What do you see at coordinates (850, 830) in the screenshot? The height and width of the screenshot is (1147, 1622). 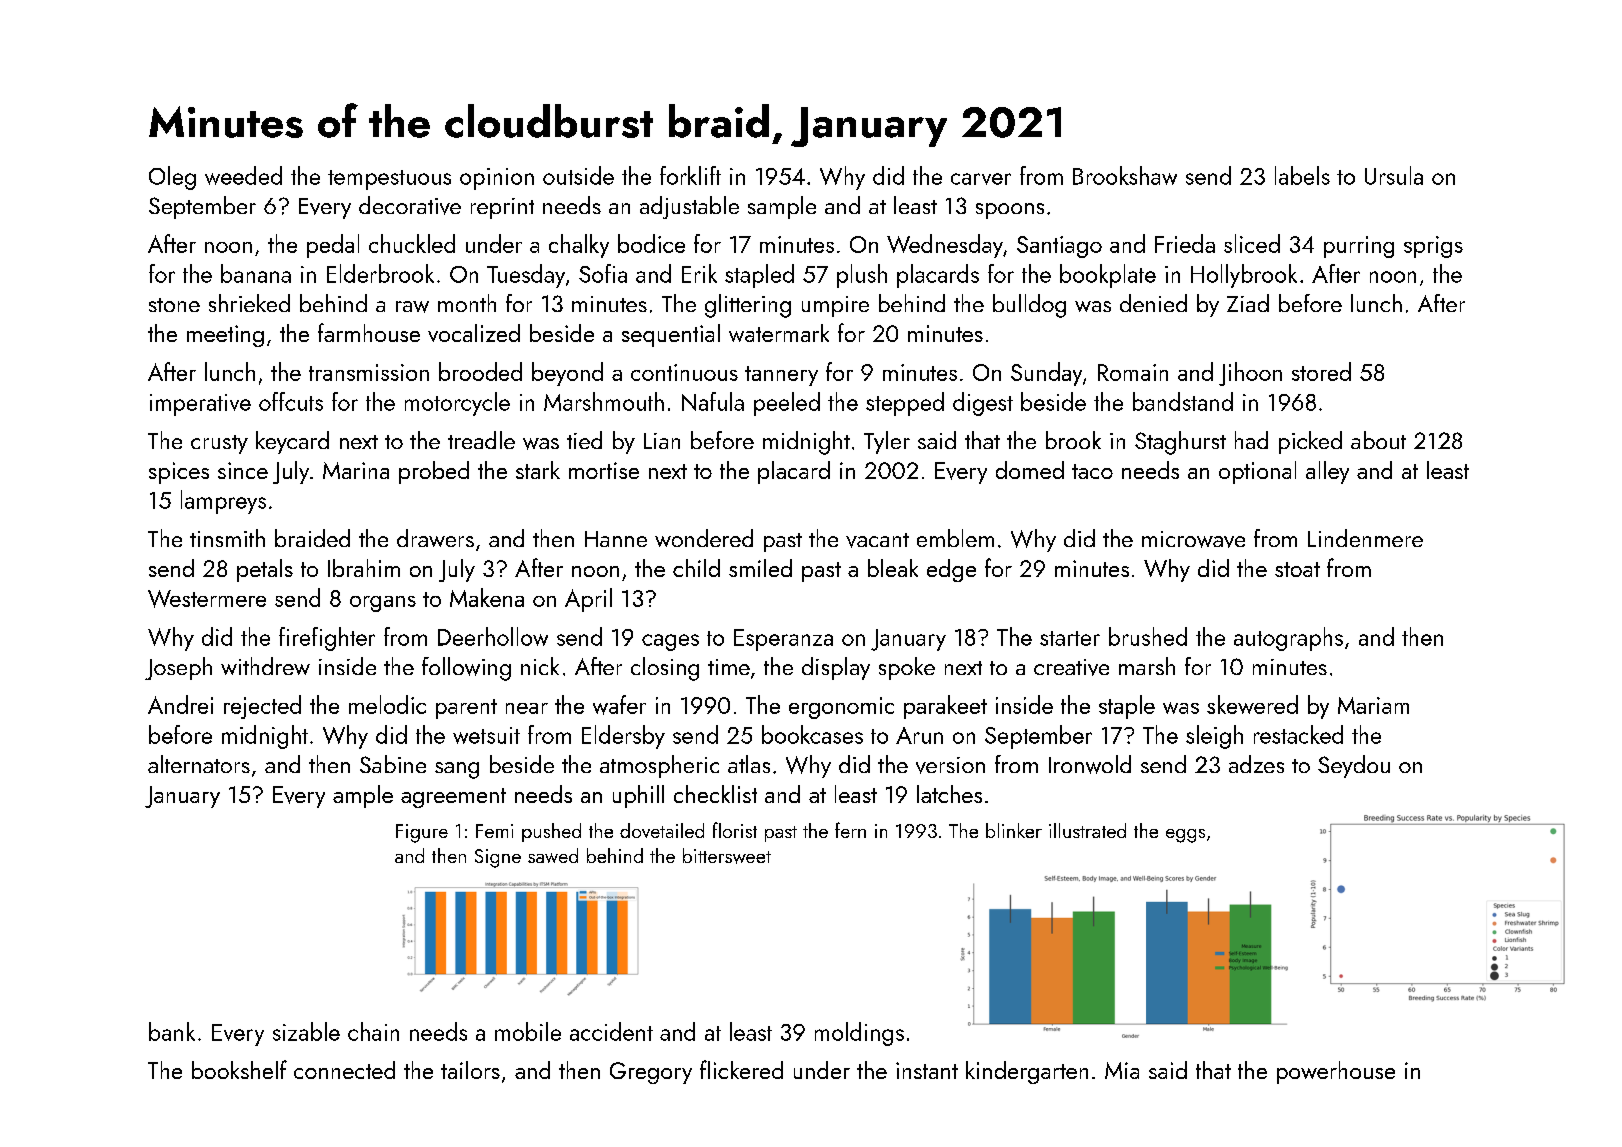 I see `fern` at bounding box center [850, 830].
